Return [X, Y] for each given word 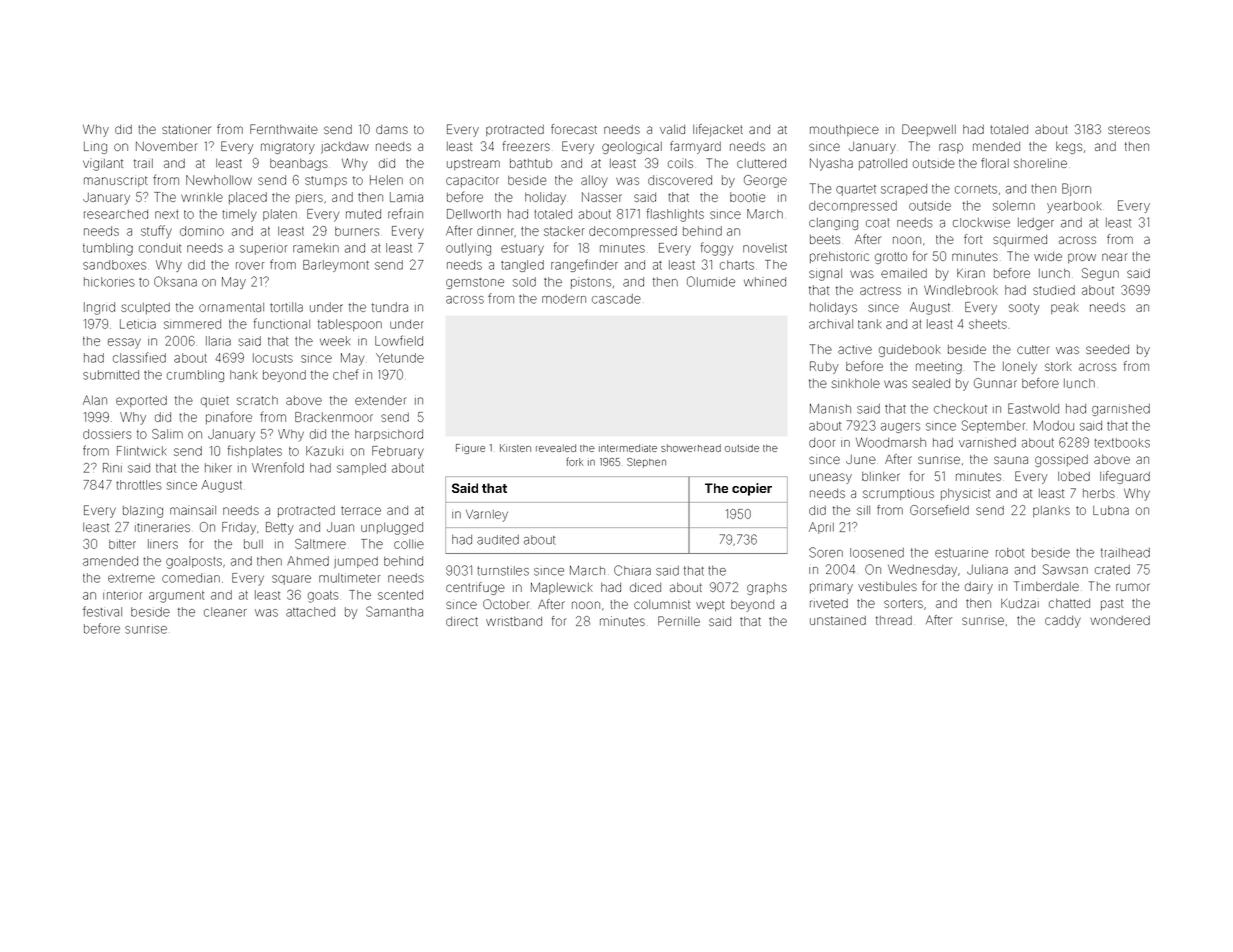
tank [869, 324]
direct [462, 621]
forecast [574, 129]
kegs [1069, 148]
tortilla [286, 307]
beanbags [299, 165]
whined [765, 282]
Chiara [632, 570]
